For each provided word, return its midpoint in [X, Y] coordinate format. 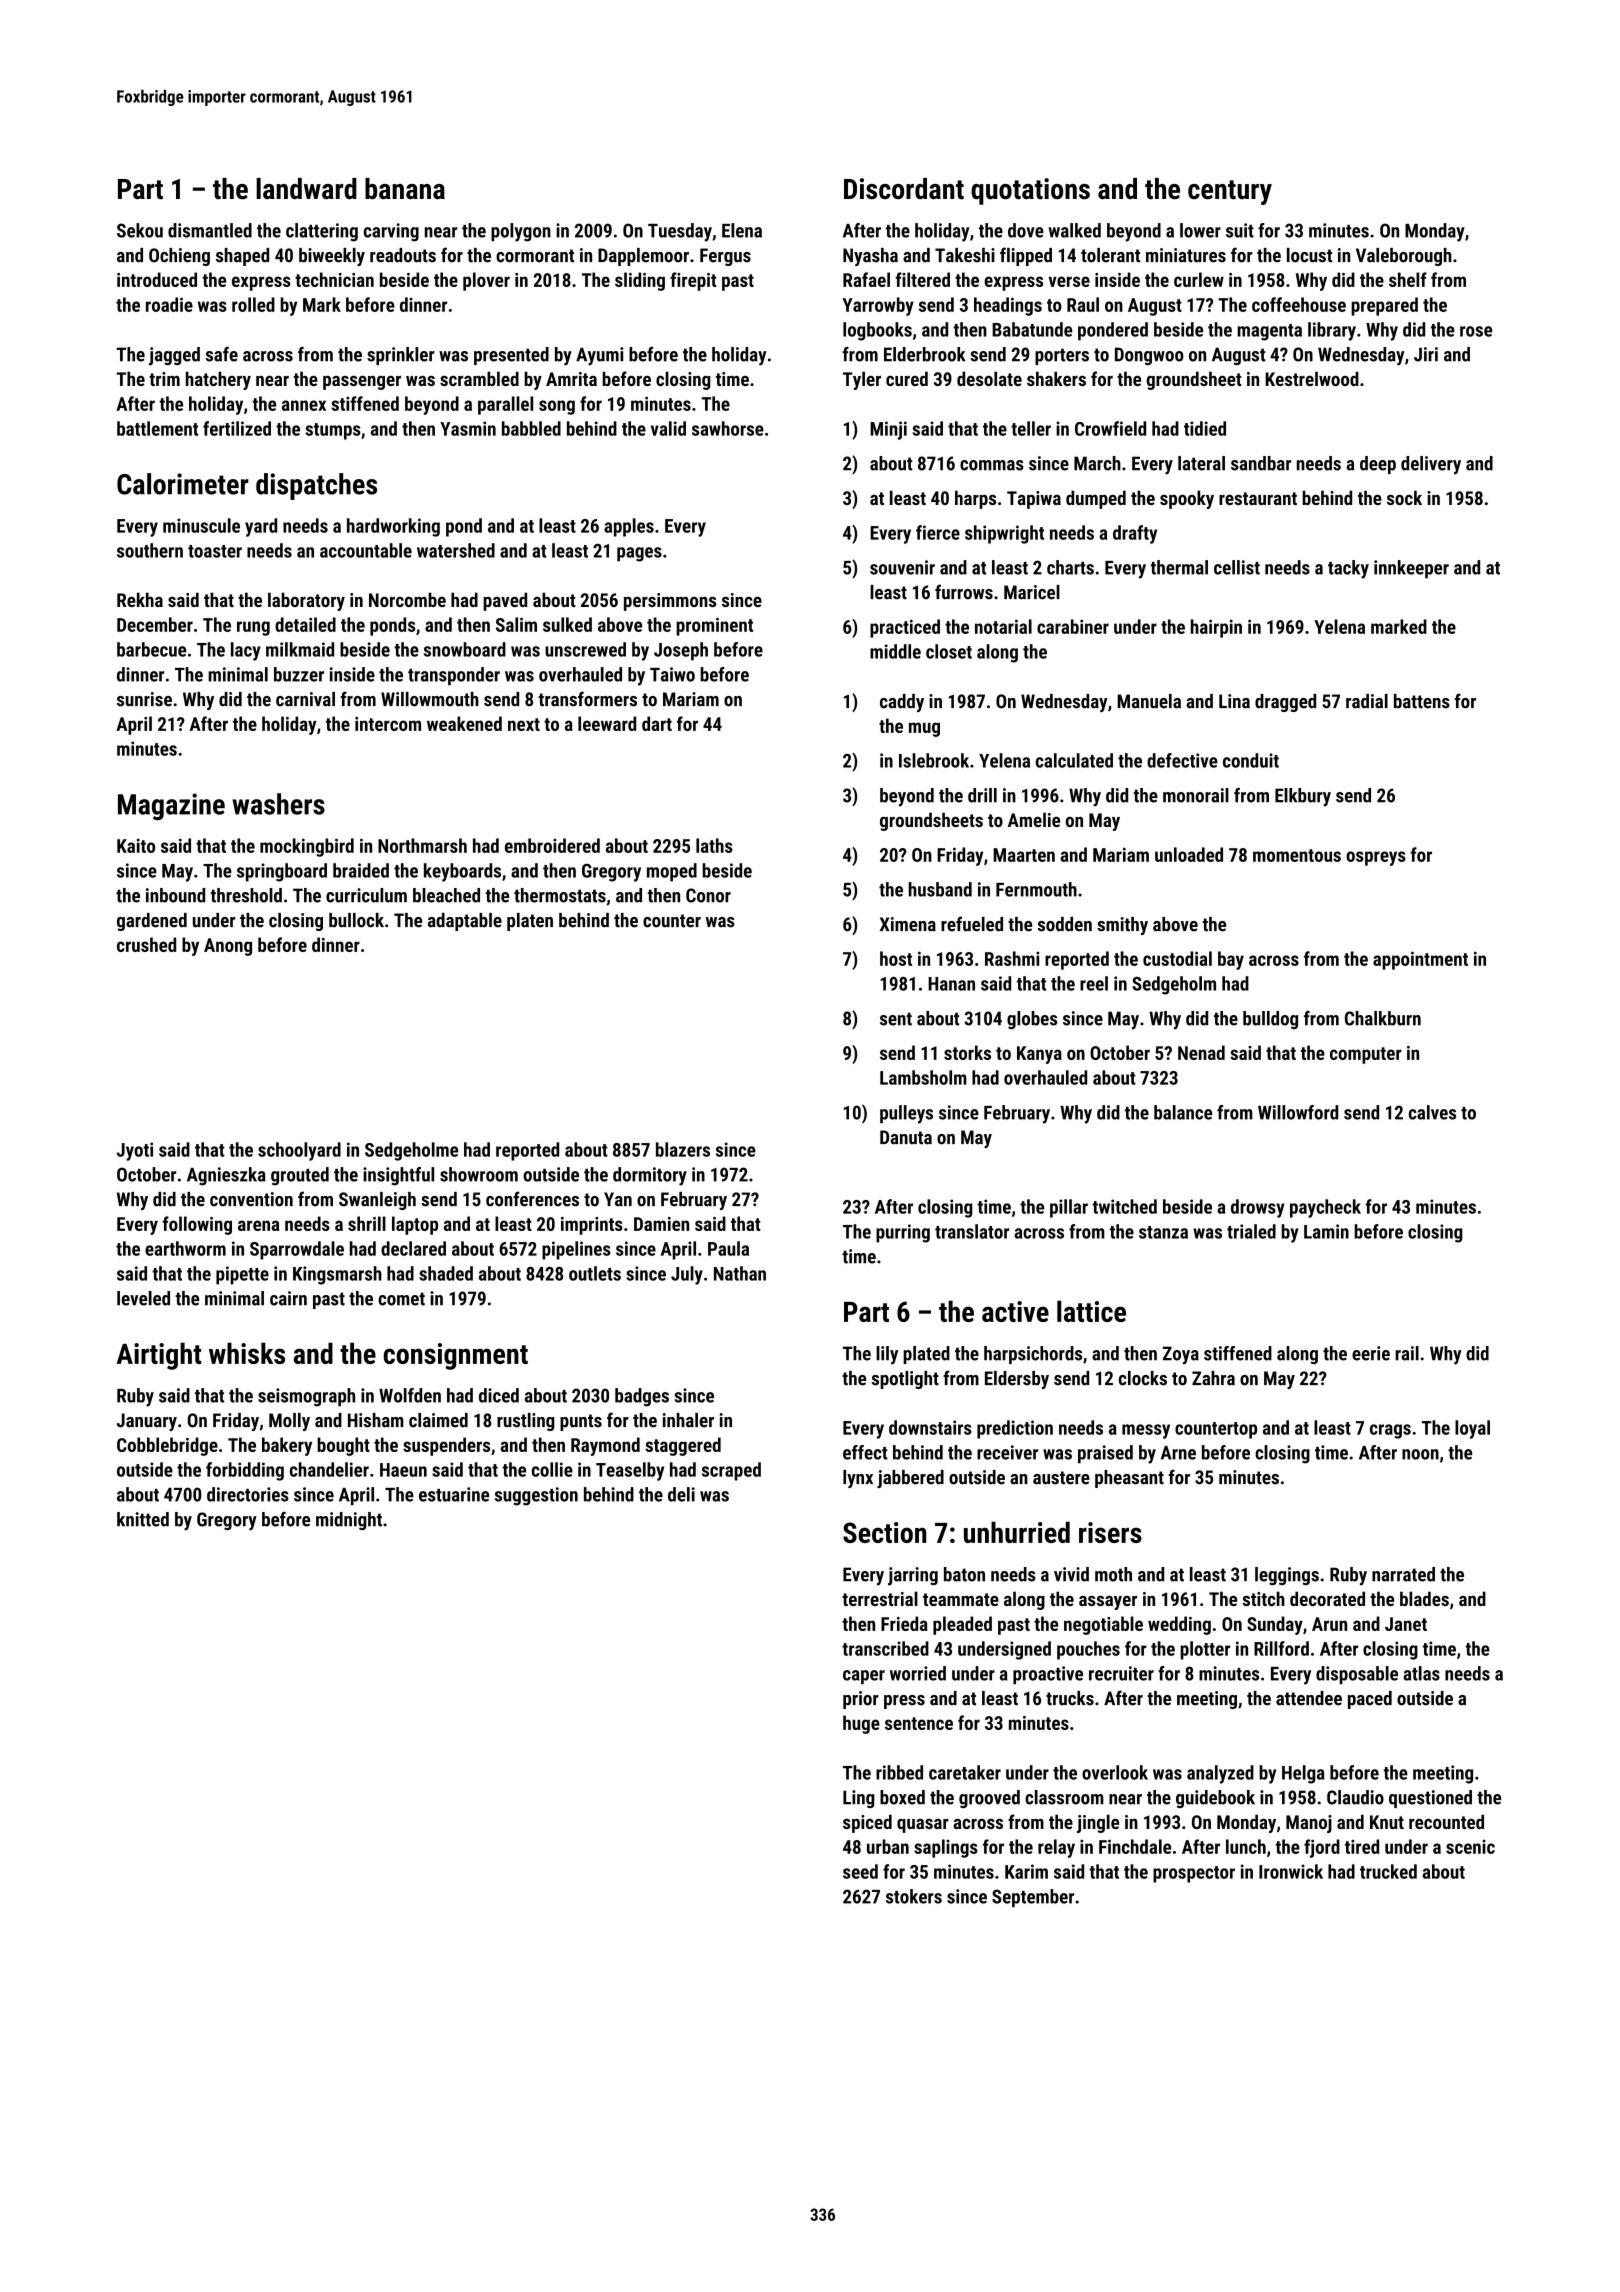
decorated [1327, 1598]
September [1033, 1898]
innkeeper [1411, 569]
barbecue [151, 649]
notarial [1003, 626]
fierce [938, 532]
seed [860, 1871]
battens [1422, 701]
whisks [247, 1353]
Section [884, 1532]
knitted [143, 1519]
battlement [157, 428]
